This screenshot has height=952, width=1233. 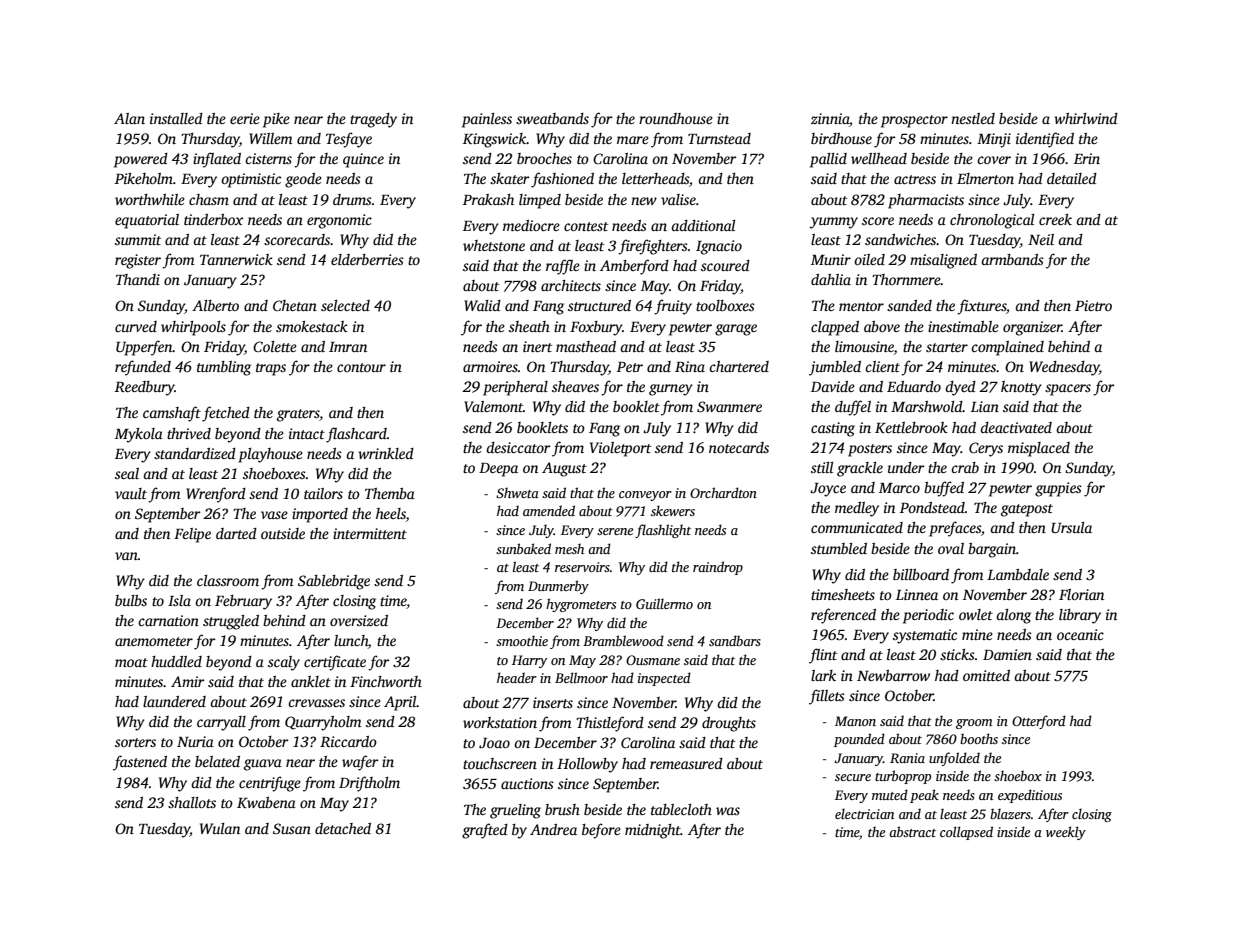 I want to click on camshaft, so click(x=172, y=414).
